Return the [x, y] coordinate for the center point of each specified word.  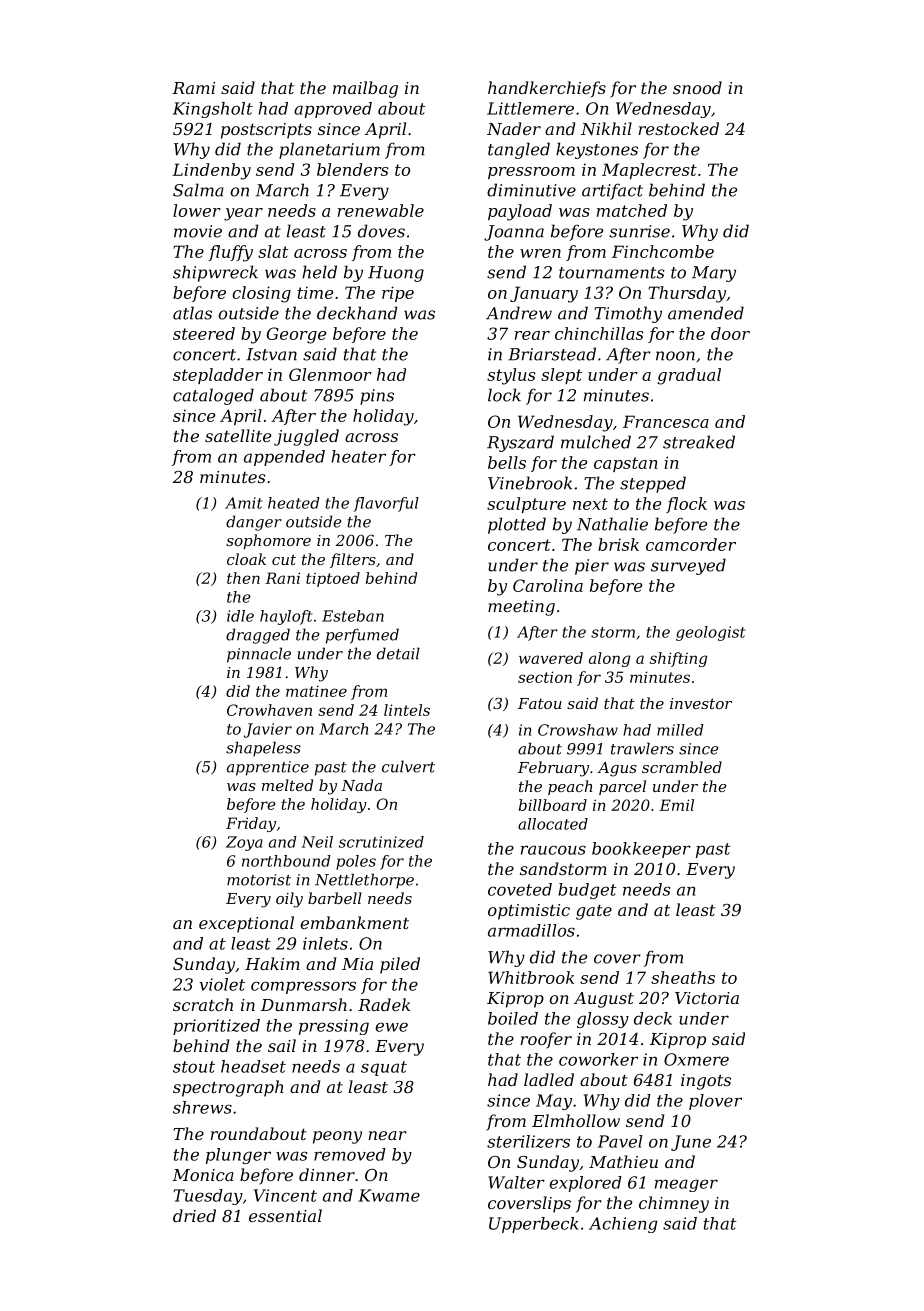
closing [261, 294]
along [609, 659]
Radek [384, 1004]
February [553, 769]
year [243, 214]
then [243, 578]
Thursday [687, 294]
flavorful [386, 504]
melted [287, 785]
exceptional [246, 924]
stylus [511, 376]
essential [285, 1215]
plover [715, 1102]
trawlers [642, 748]
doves [381, 231]
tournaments [612, 273]
